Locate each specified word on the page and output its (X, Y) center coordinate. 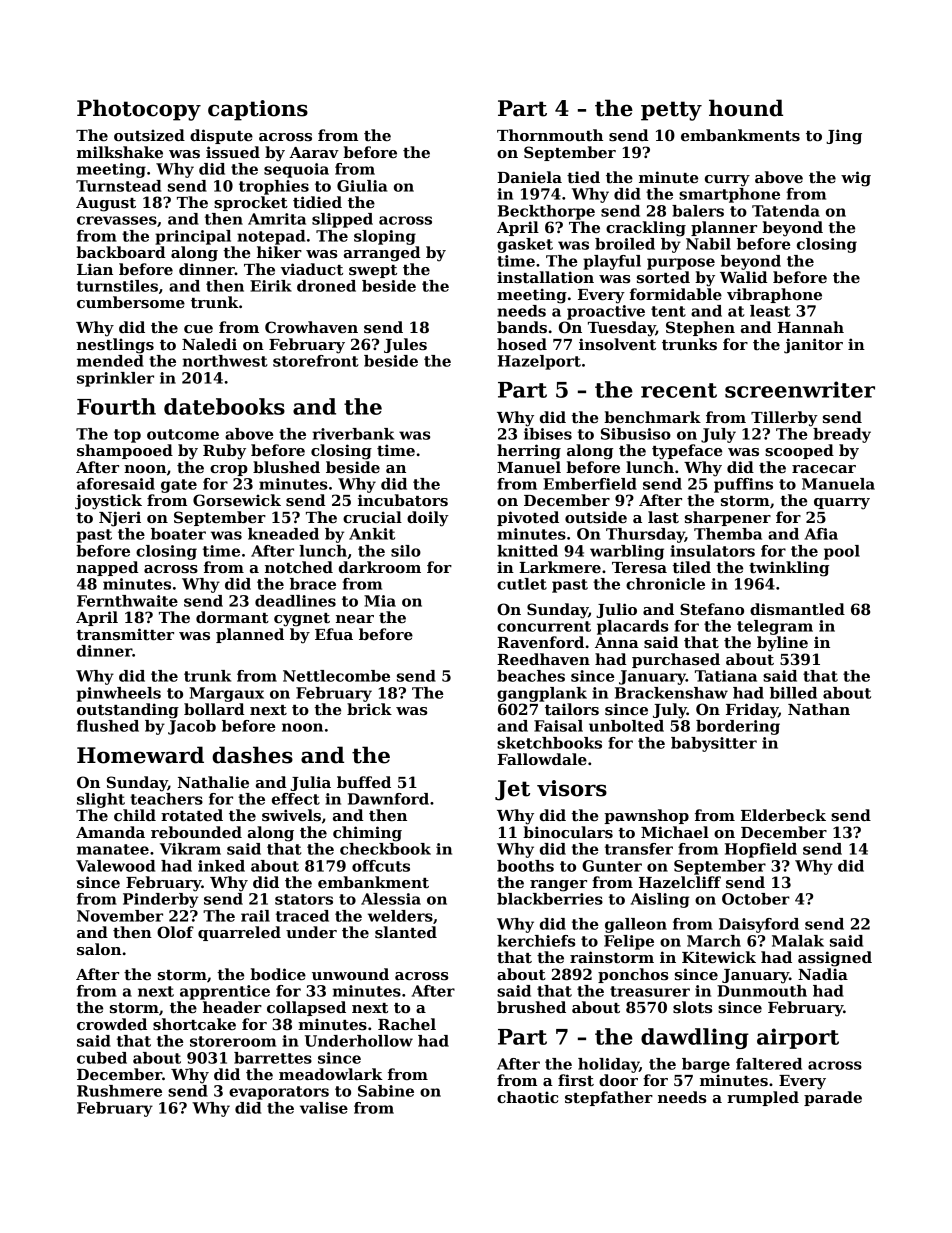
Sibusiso (636, 434)
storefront (316, 361)
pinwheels (119, 694)
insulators (712, 551)
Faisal (558, 726)
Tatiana (726, 676)
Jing (844, 137)
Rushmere (119, 1091)
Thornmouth (550, 135)
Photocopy (139, 110)
